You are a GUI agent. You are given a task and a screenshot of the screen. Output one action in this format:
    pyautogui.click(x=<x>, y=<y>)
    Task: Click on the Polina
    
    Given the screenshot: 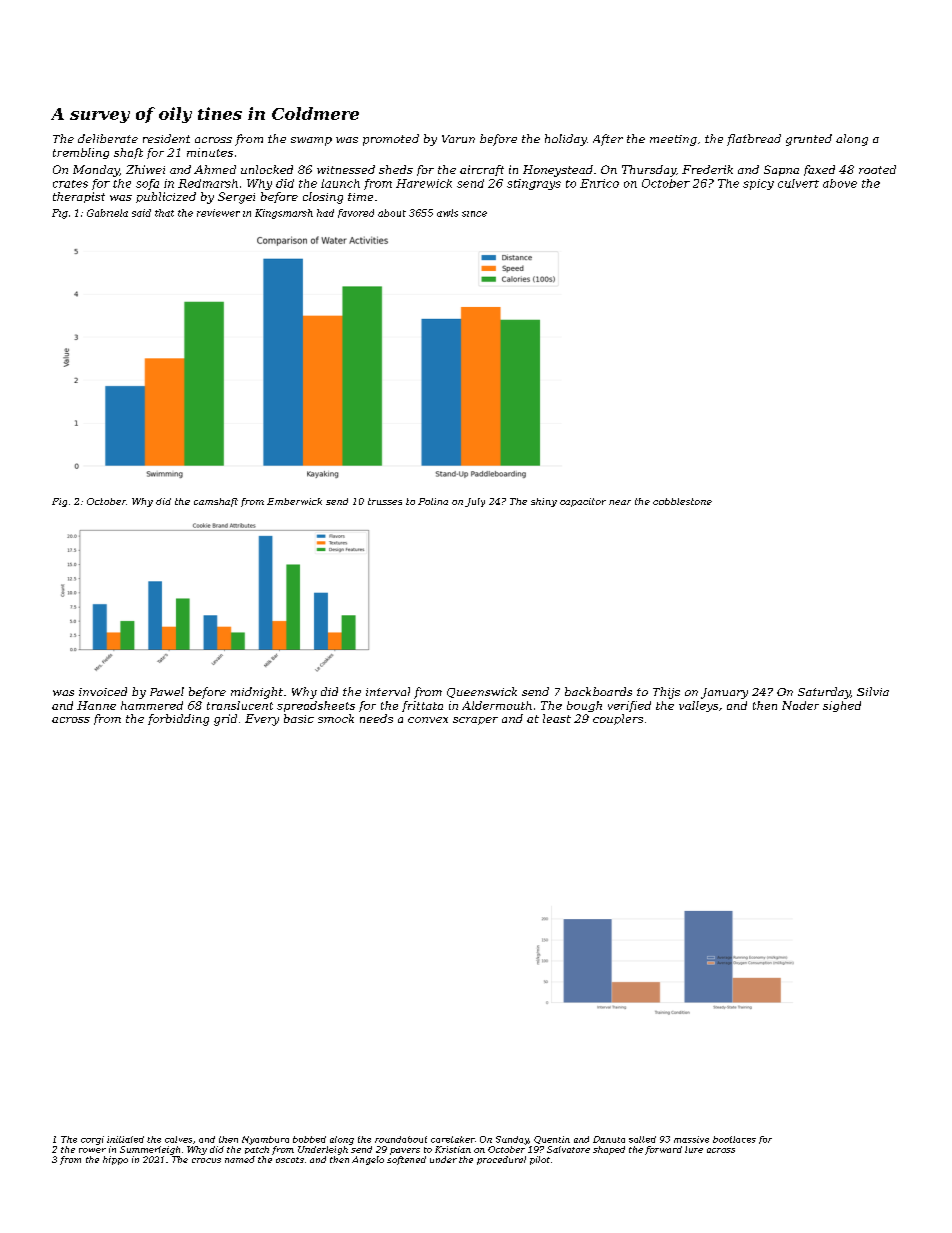 What is the action you would take?
    pyautogui.click(x=433, y=501)
